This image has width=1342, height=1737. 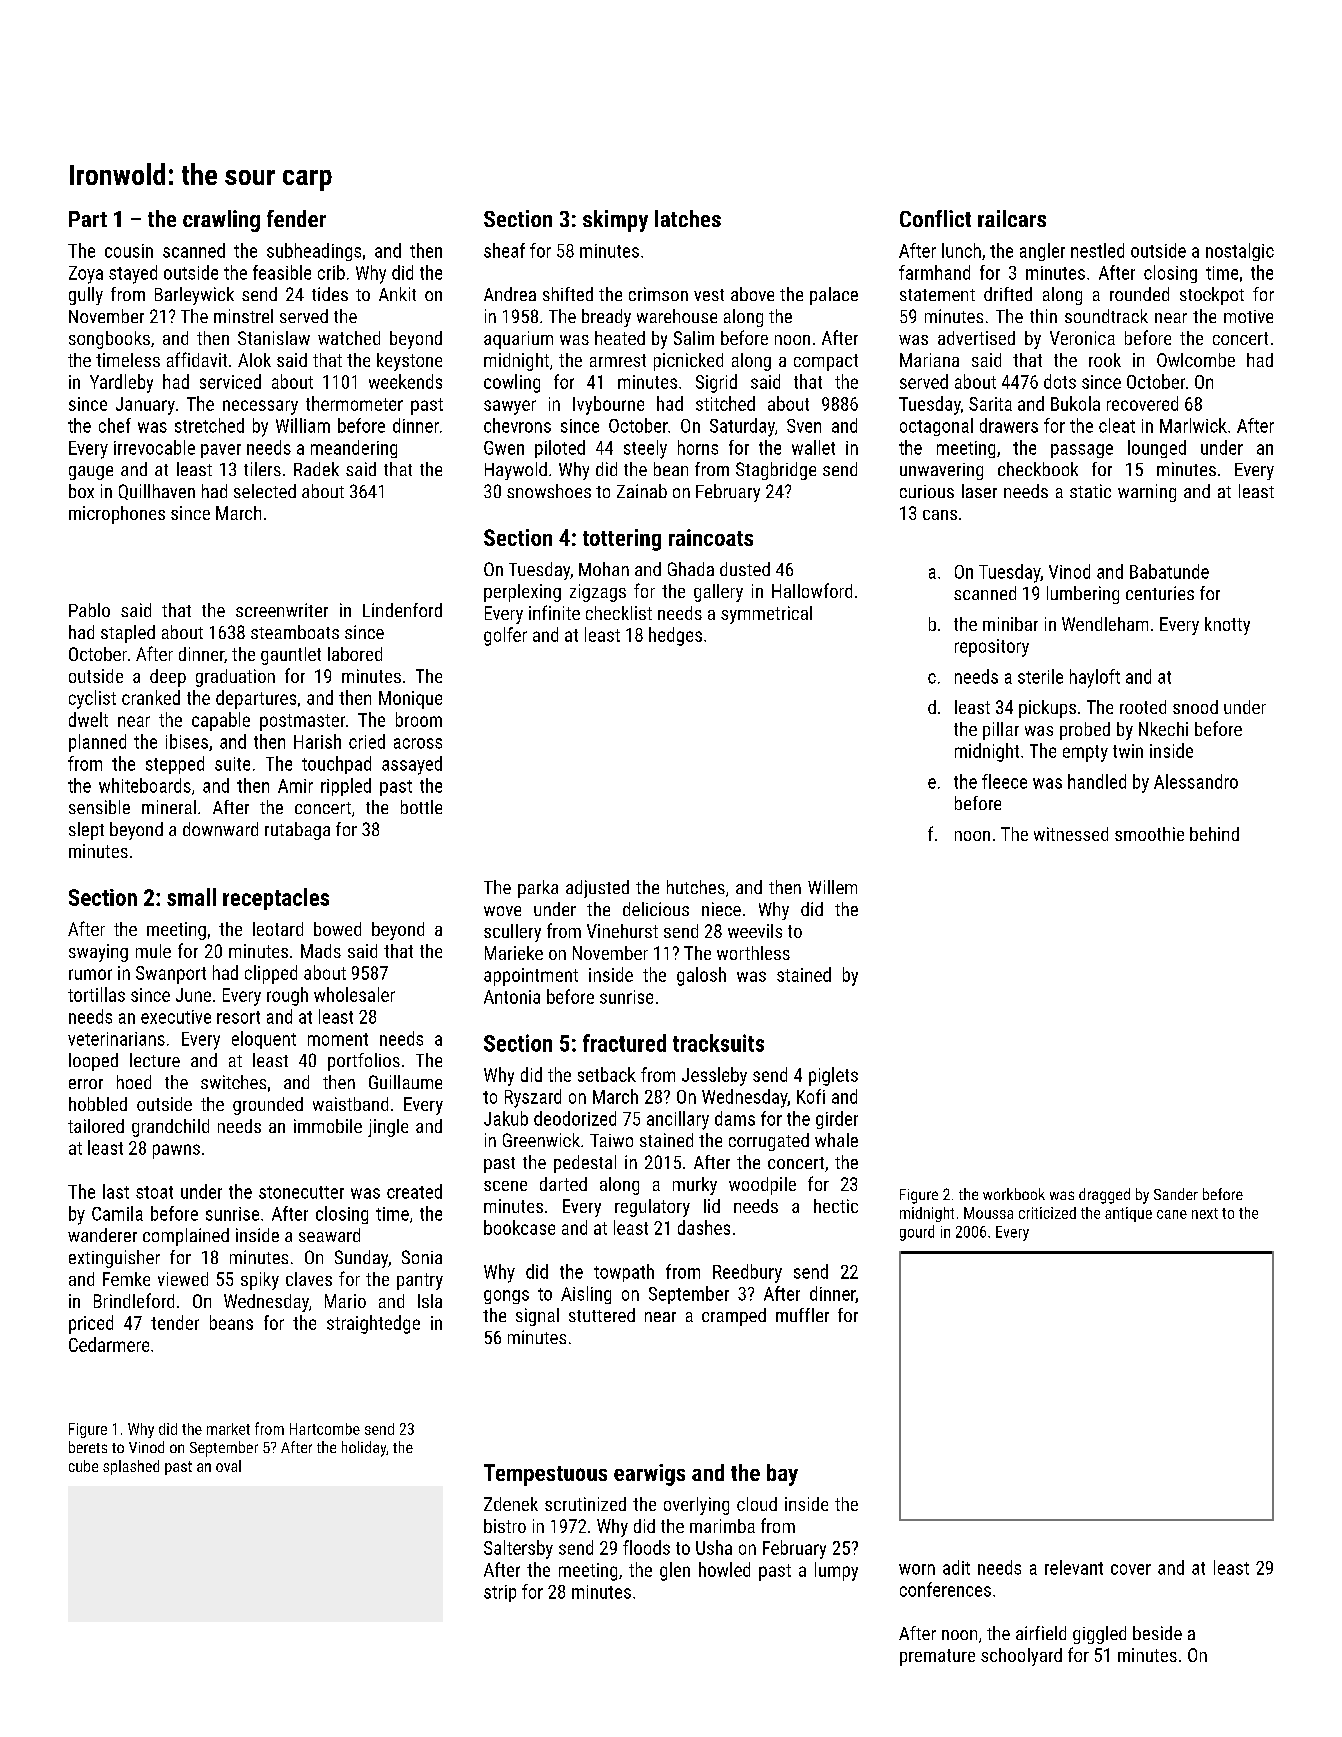 I want to click on fender, so click(x=296, y=218).
